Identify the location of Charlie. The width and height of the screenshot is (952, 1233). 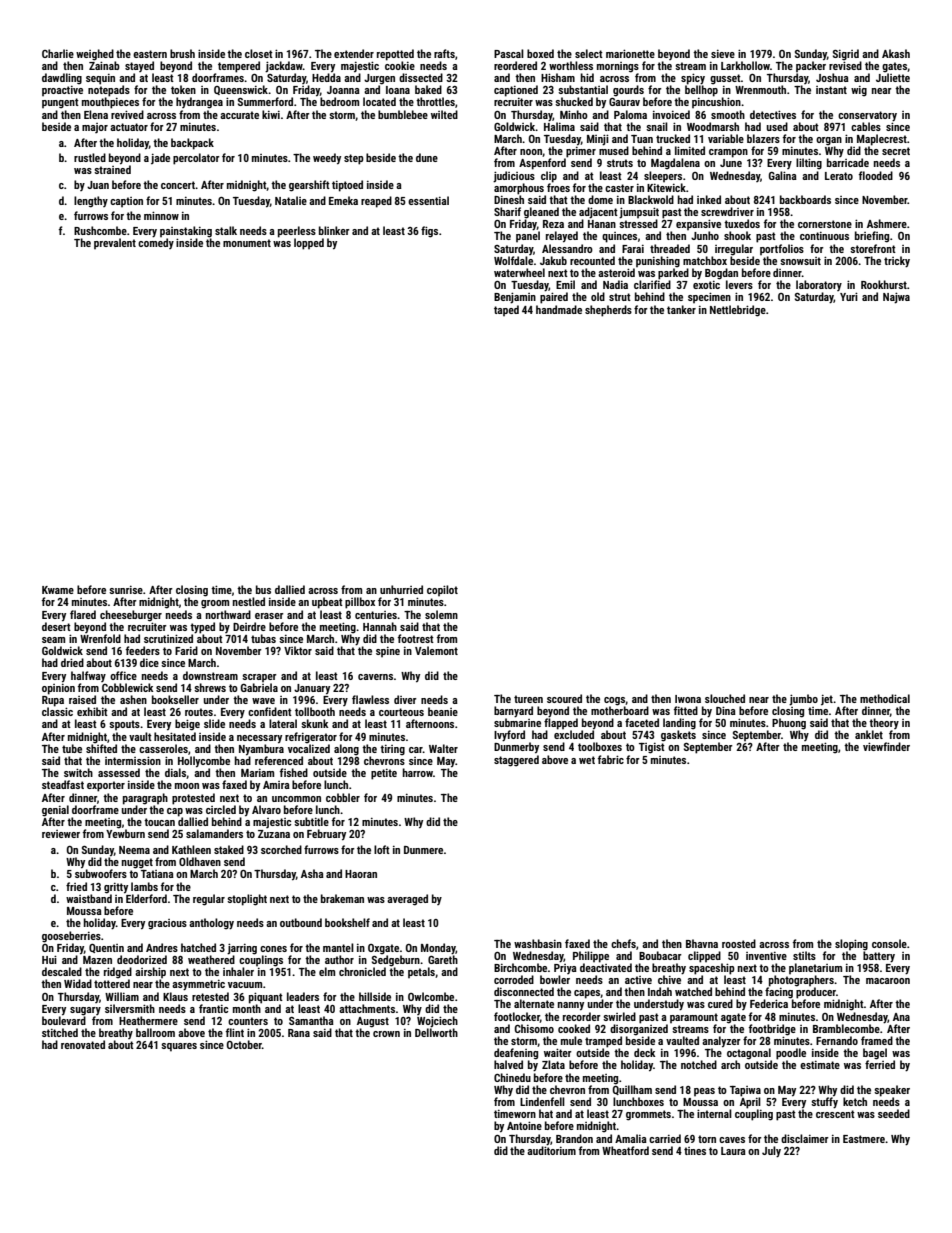
(58, 53).
